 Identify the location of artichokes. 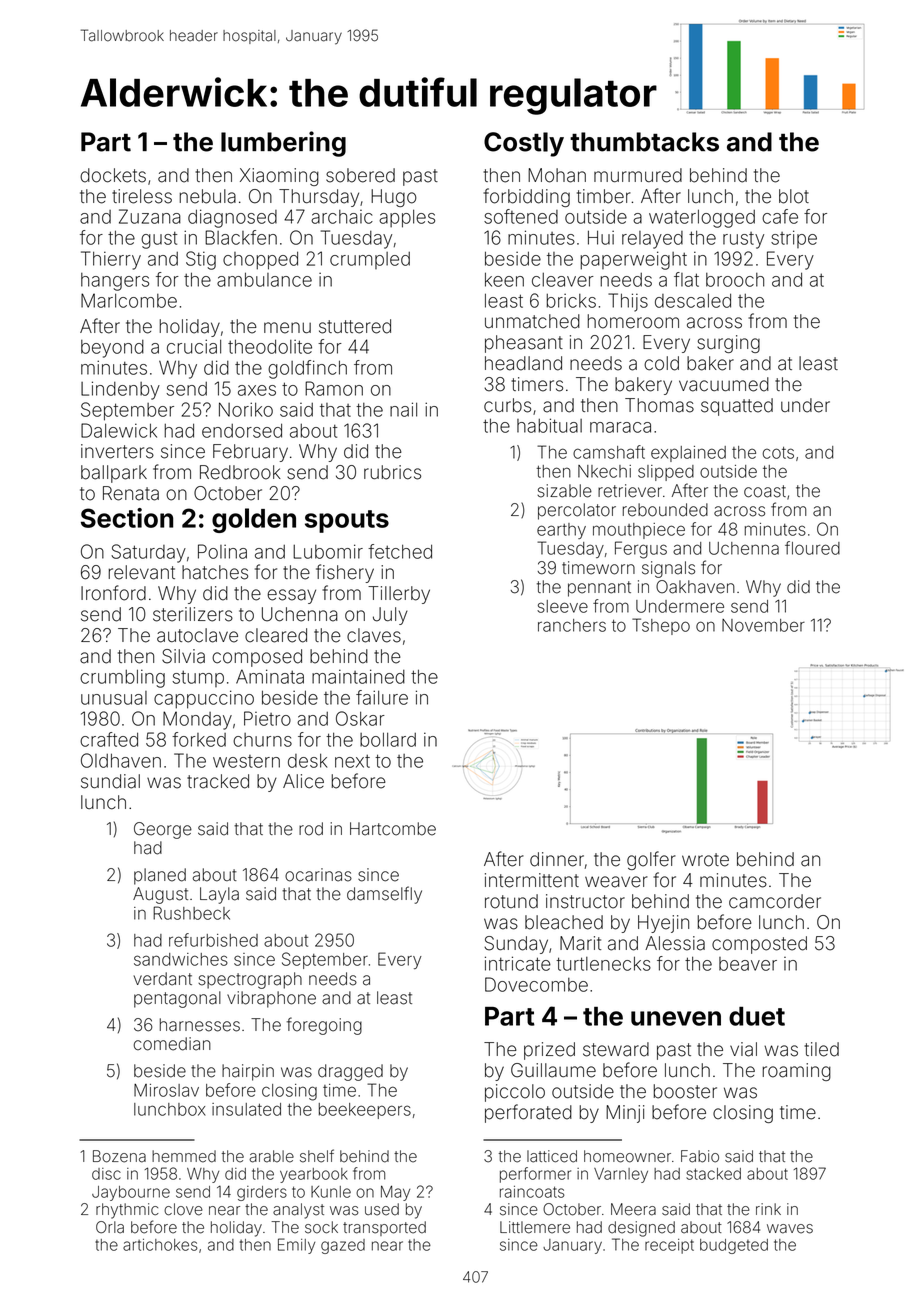
(160, 1245).
